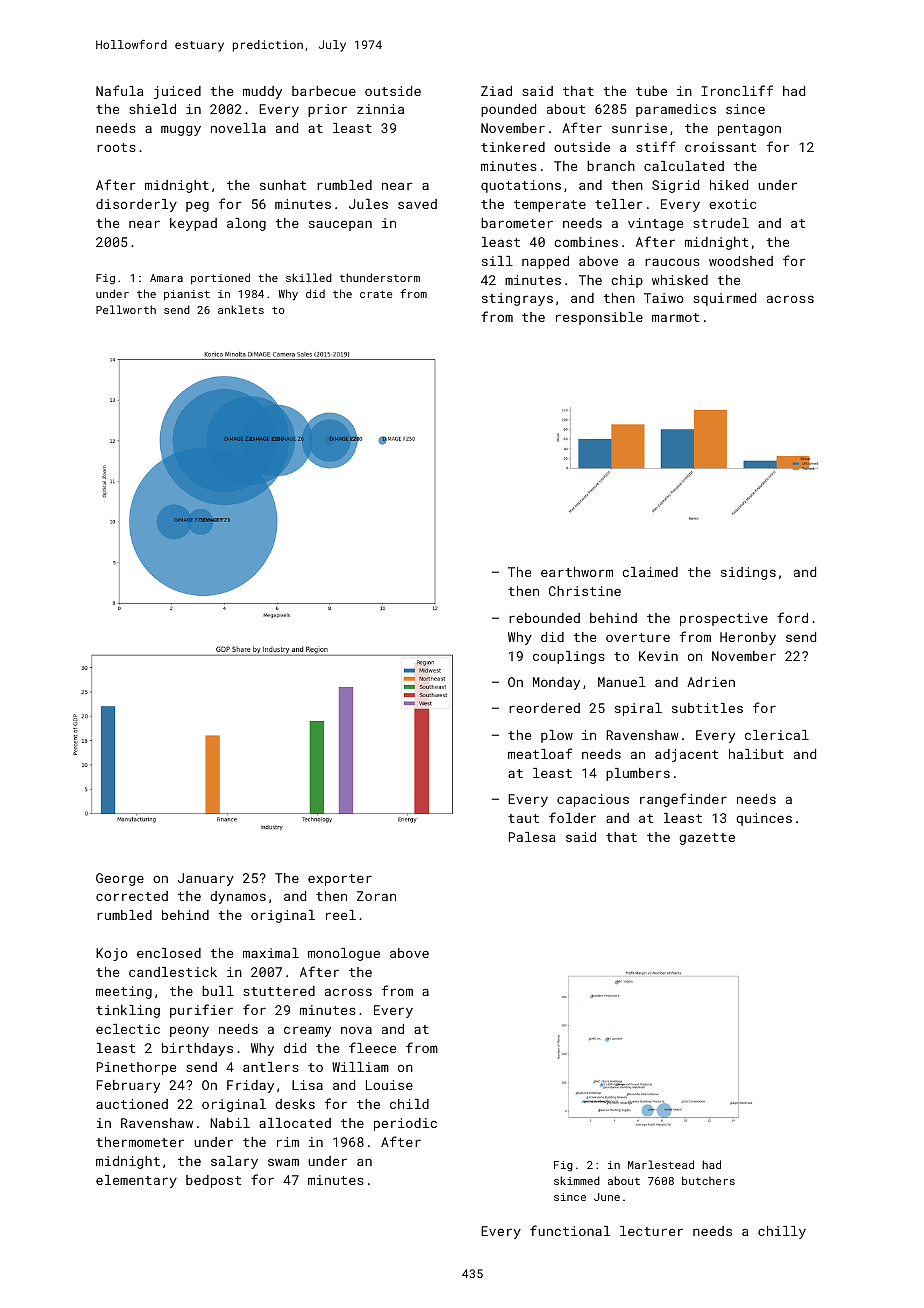  Describe the element at coordinates (241, 309) in the page. I see `anklets` at that location.
